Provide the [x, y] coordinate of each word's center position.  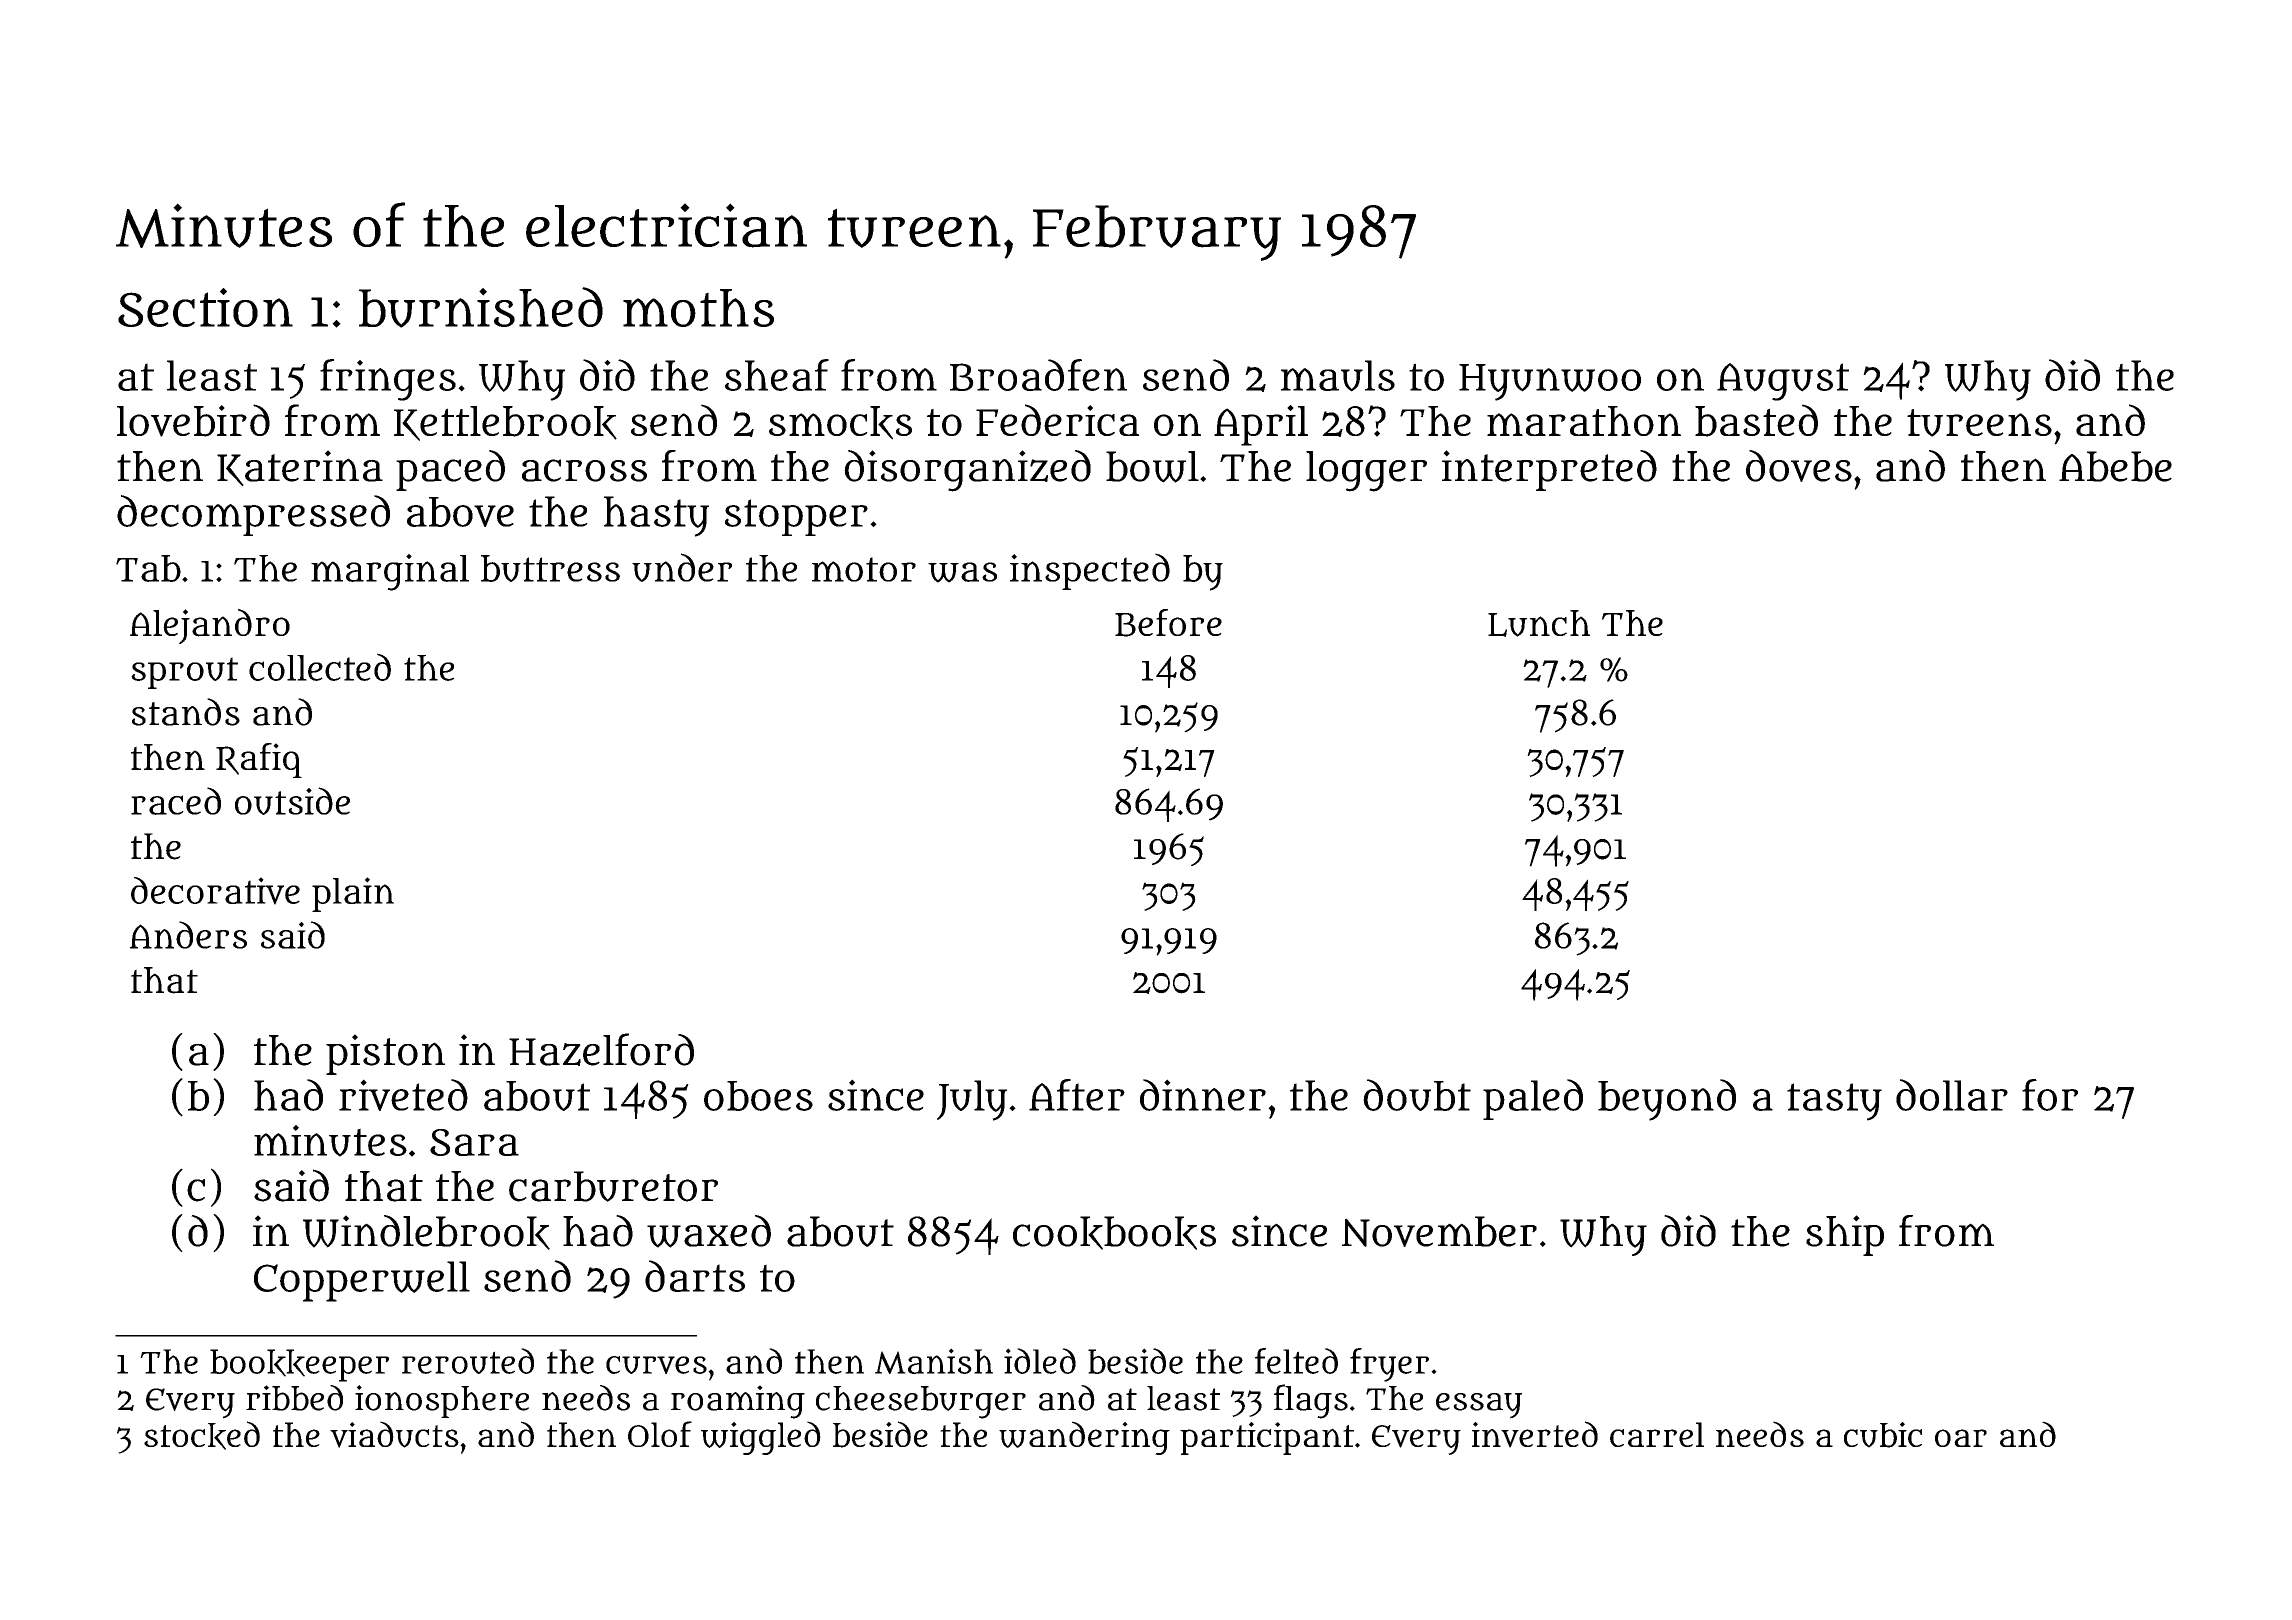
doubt [1417, 1095]
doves [1799, 466]
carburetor [613, 1186]
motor [864, 569]
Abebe [2115, 466]
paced [450, 470]
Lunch [1539, 623]
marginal [390, 572]
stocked [202, 1435]
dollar [1952, 1095]
